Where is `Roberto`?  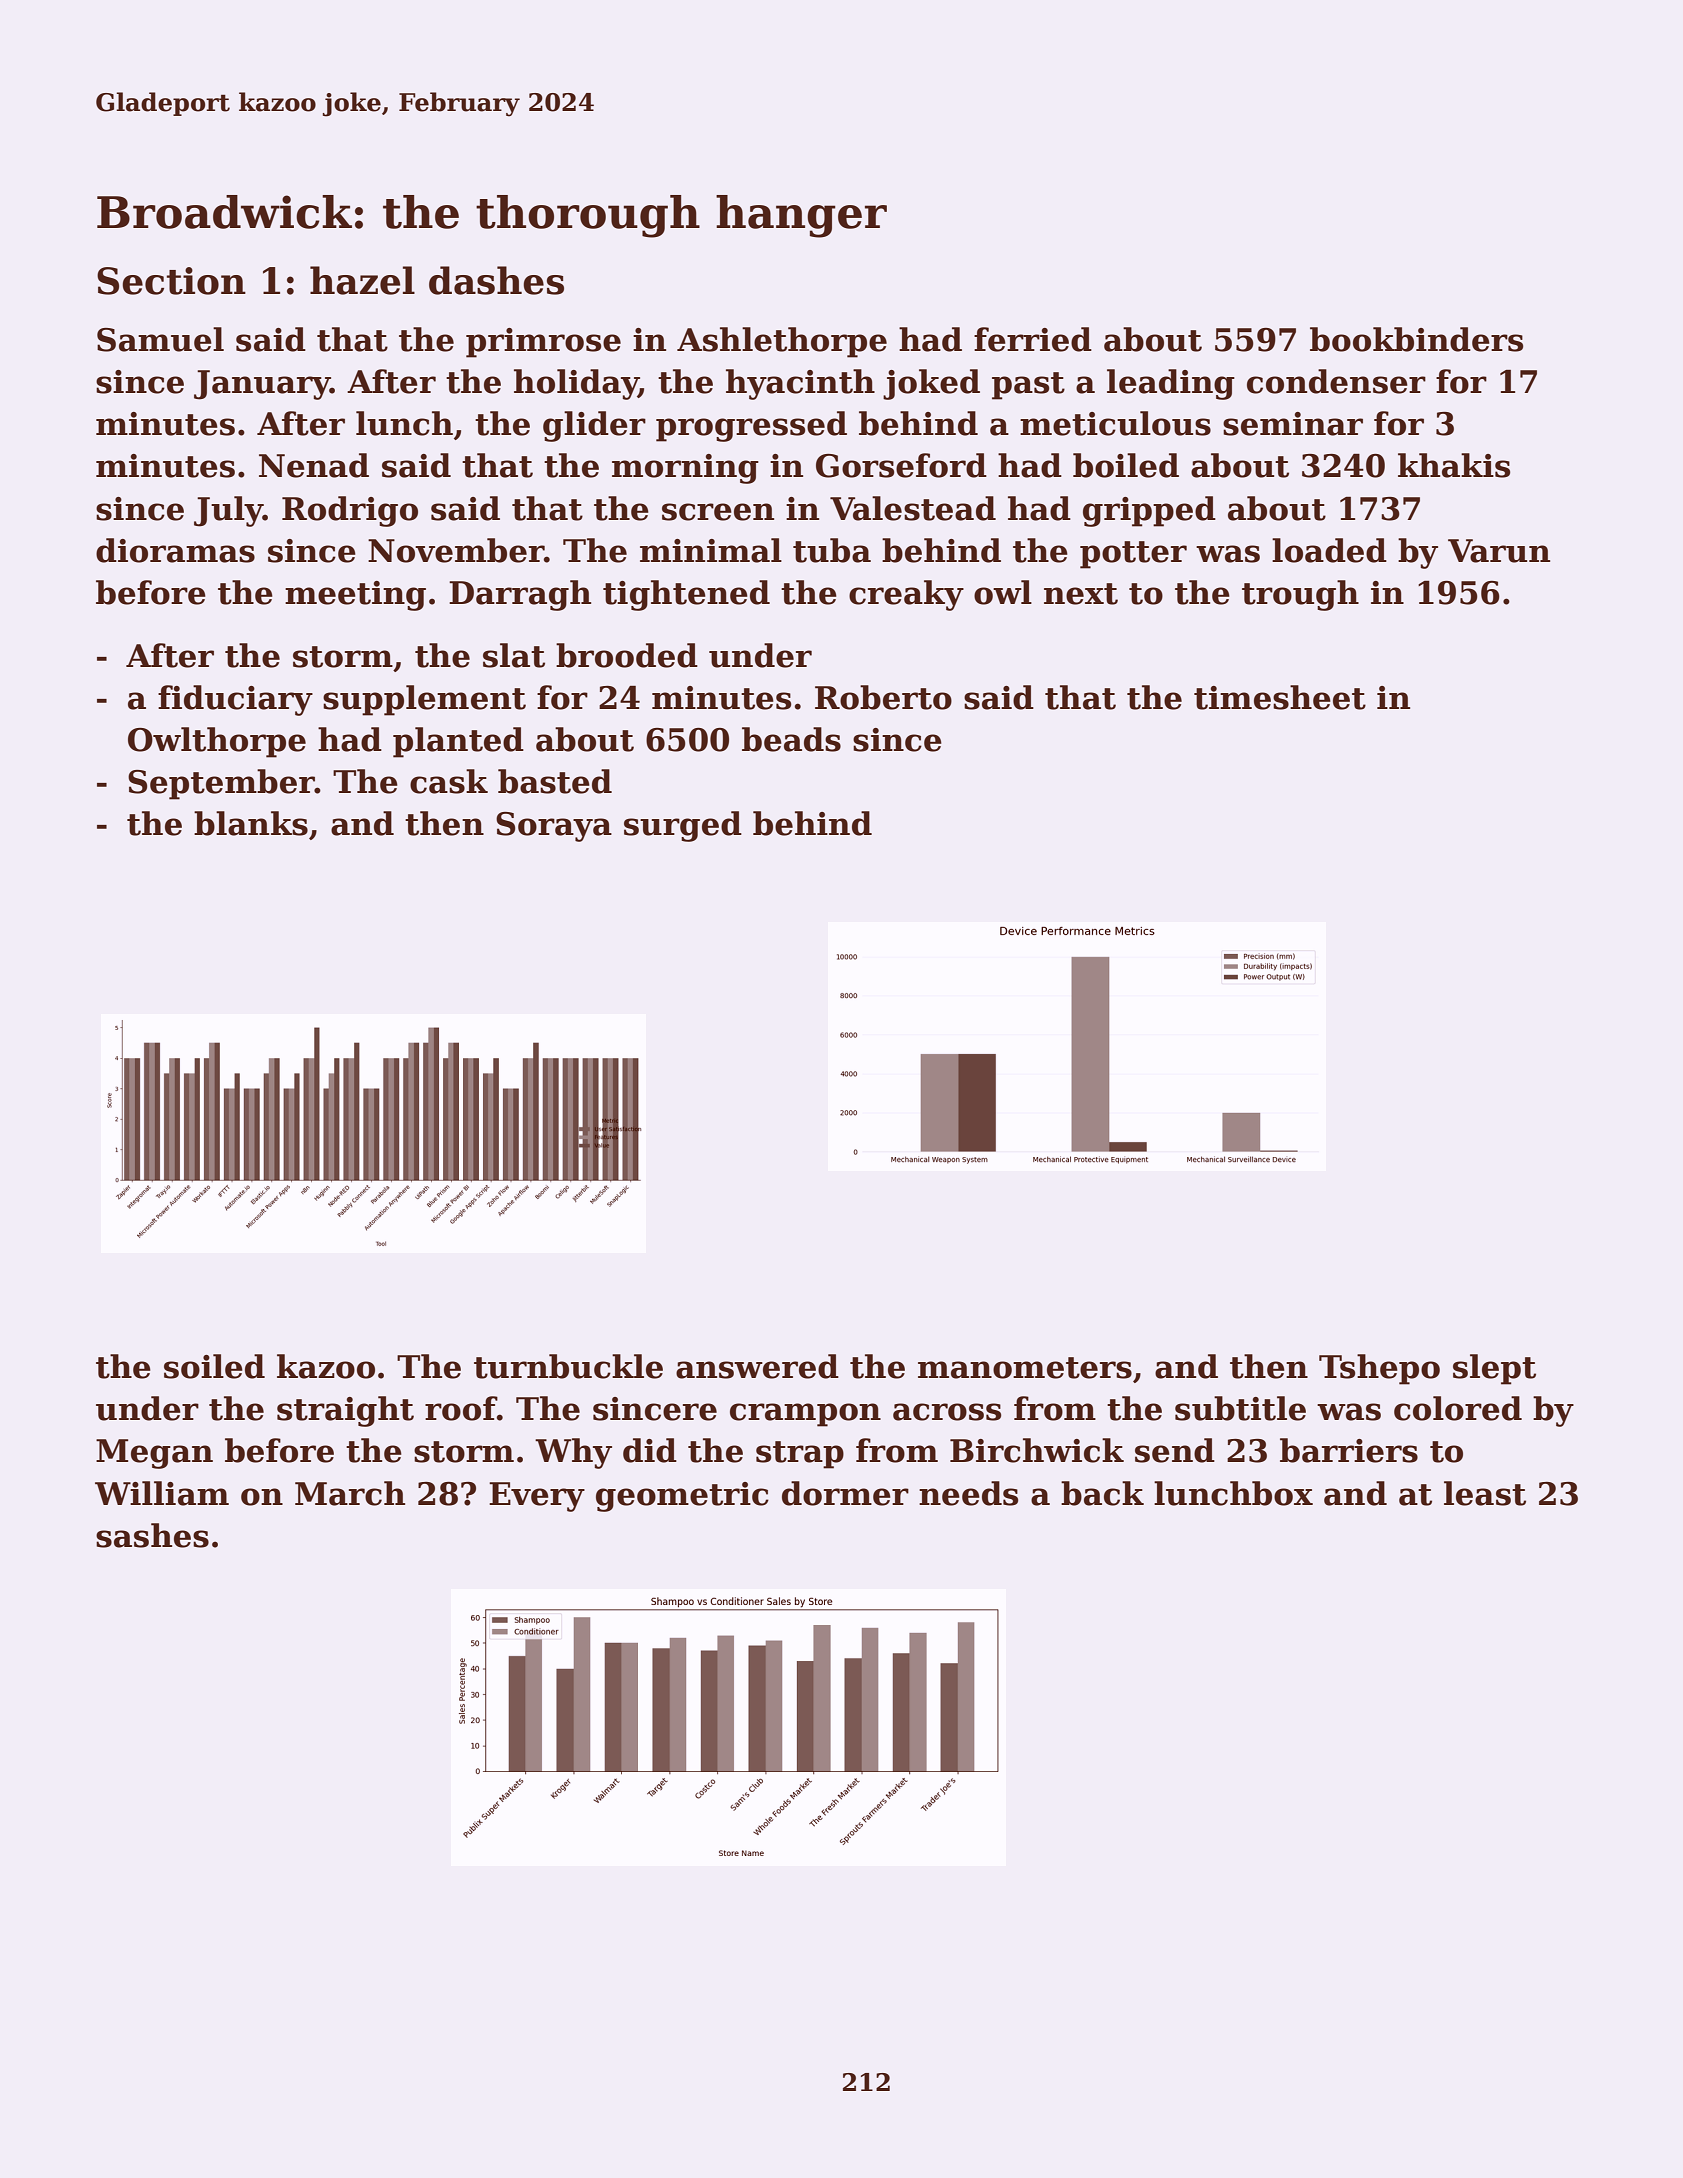 Roberto is located at coordinates (883, 697).
